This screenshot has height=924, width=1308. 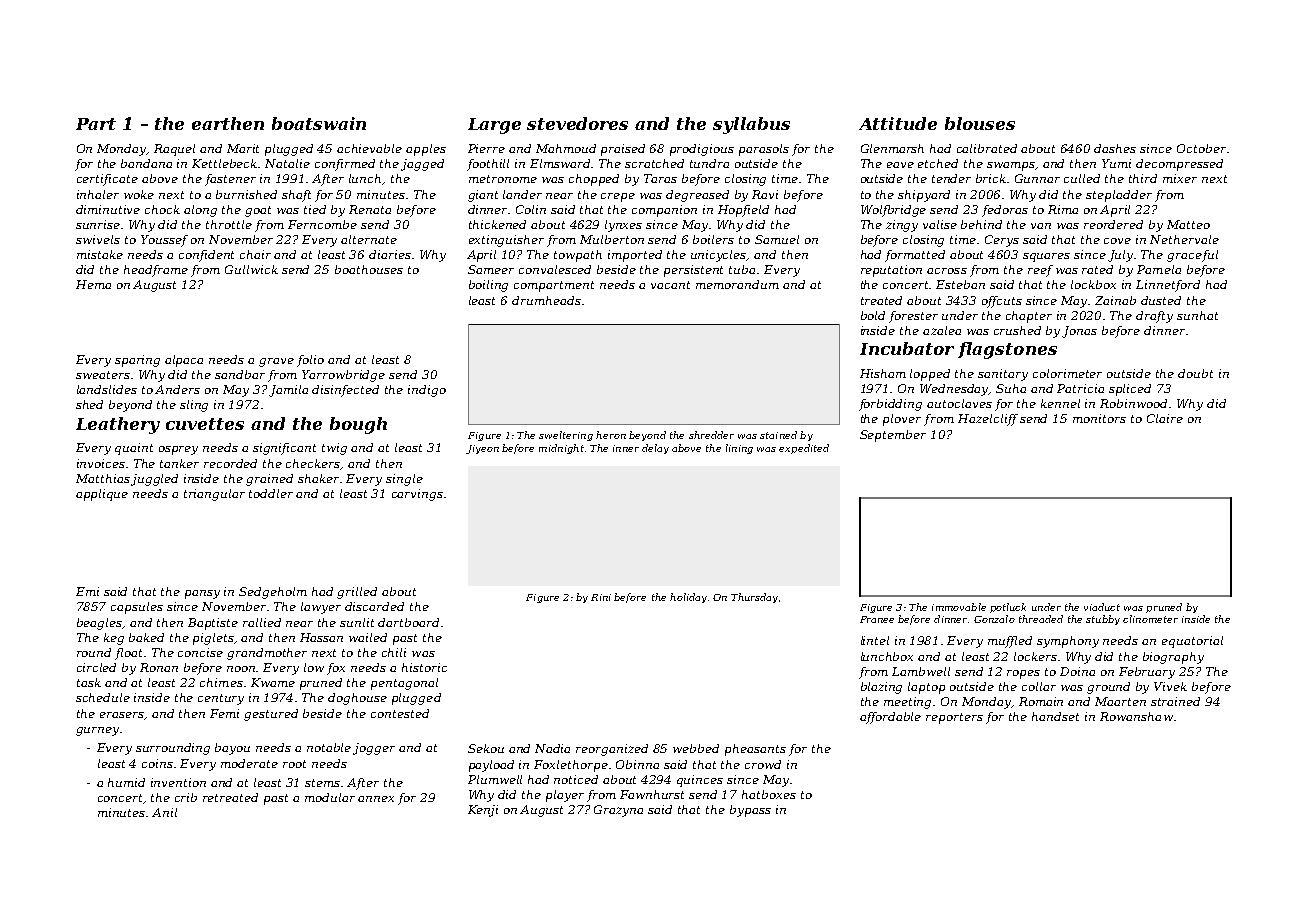 I want to click on doubt, so click(x=1195, y=373).
